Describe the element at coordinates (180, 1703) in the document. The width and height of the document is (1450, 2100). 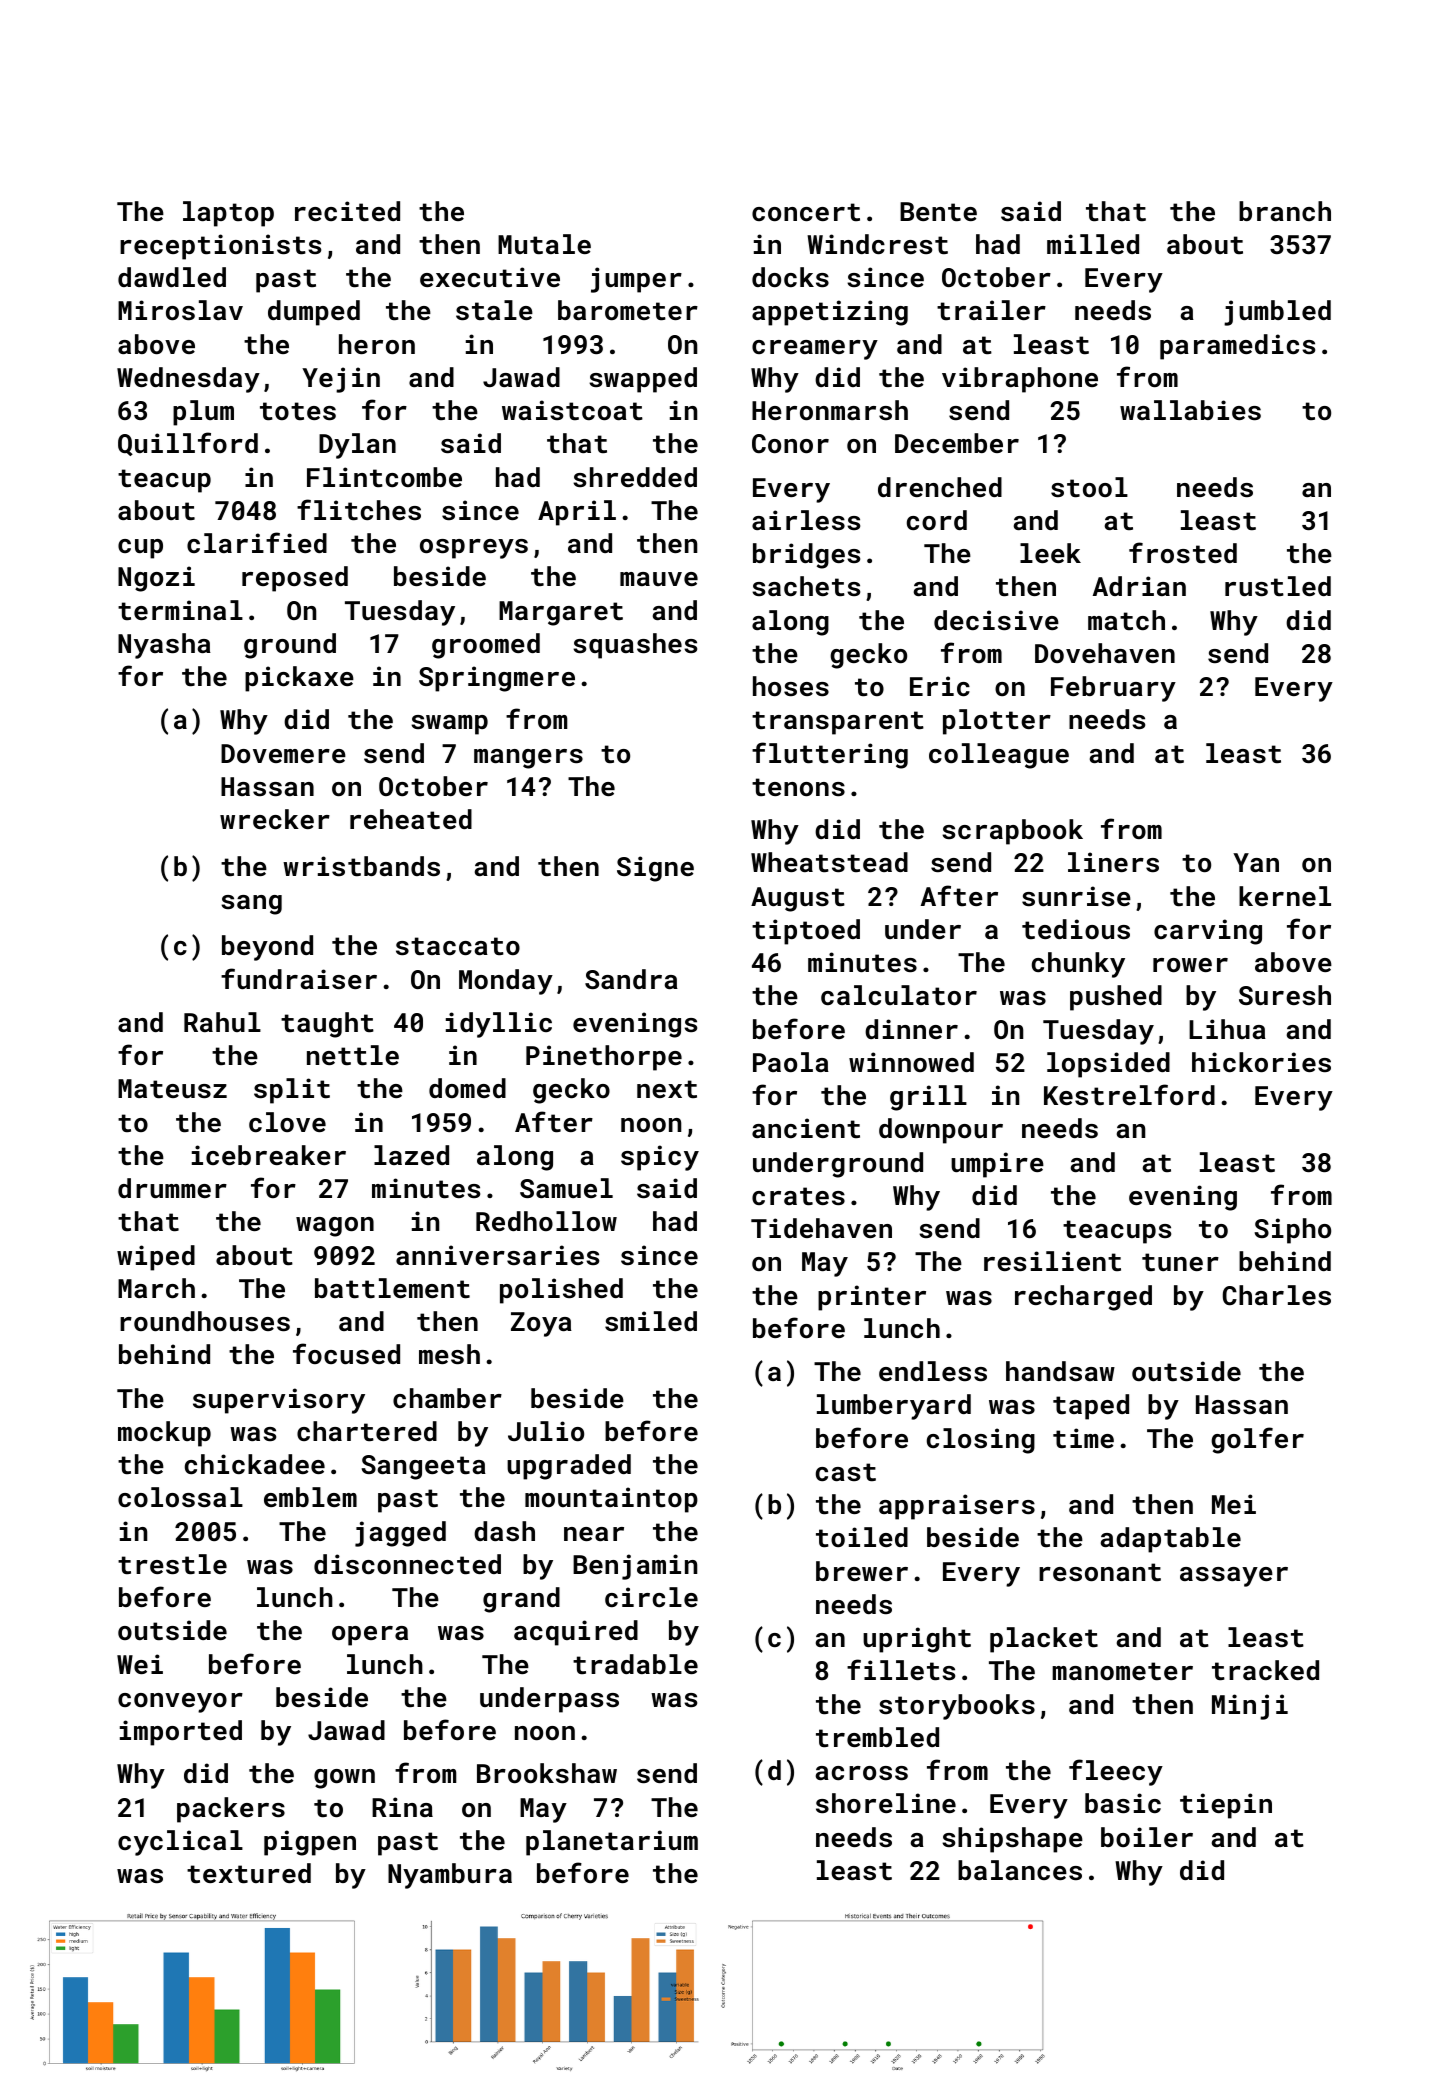
I see `conveyor` at that location.
